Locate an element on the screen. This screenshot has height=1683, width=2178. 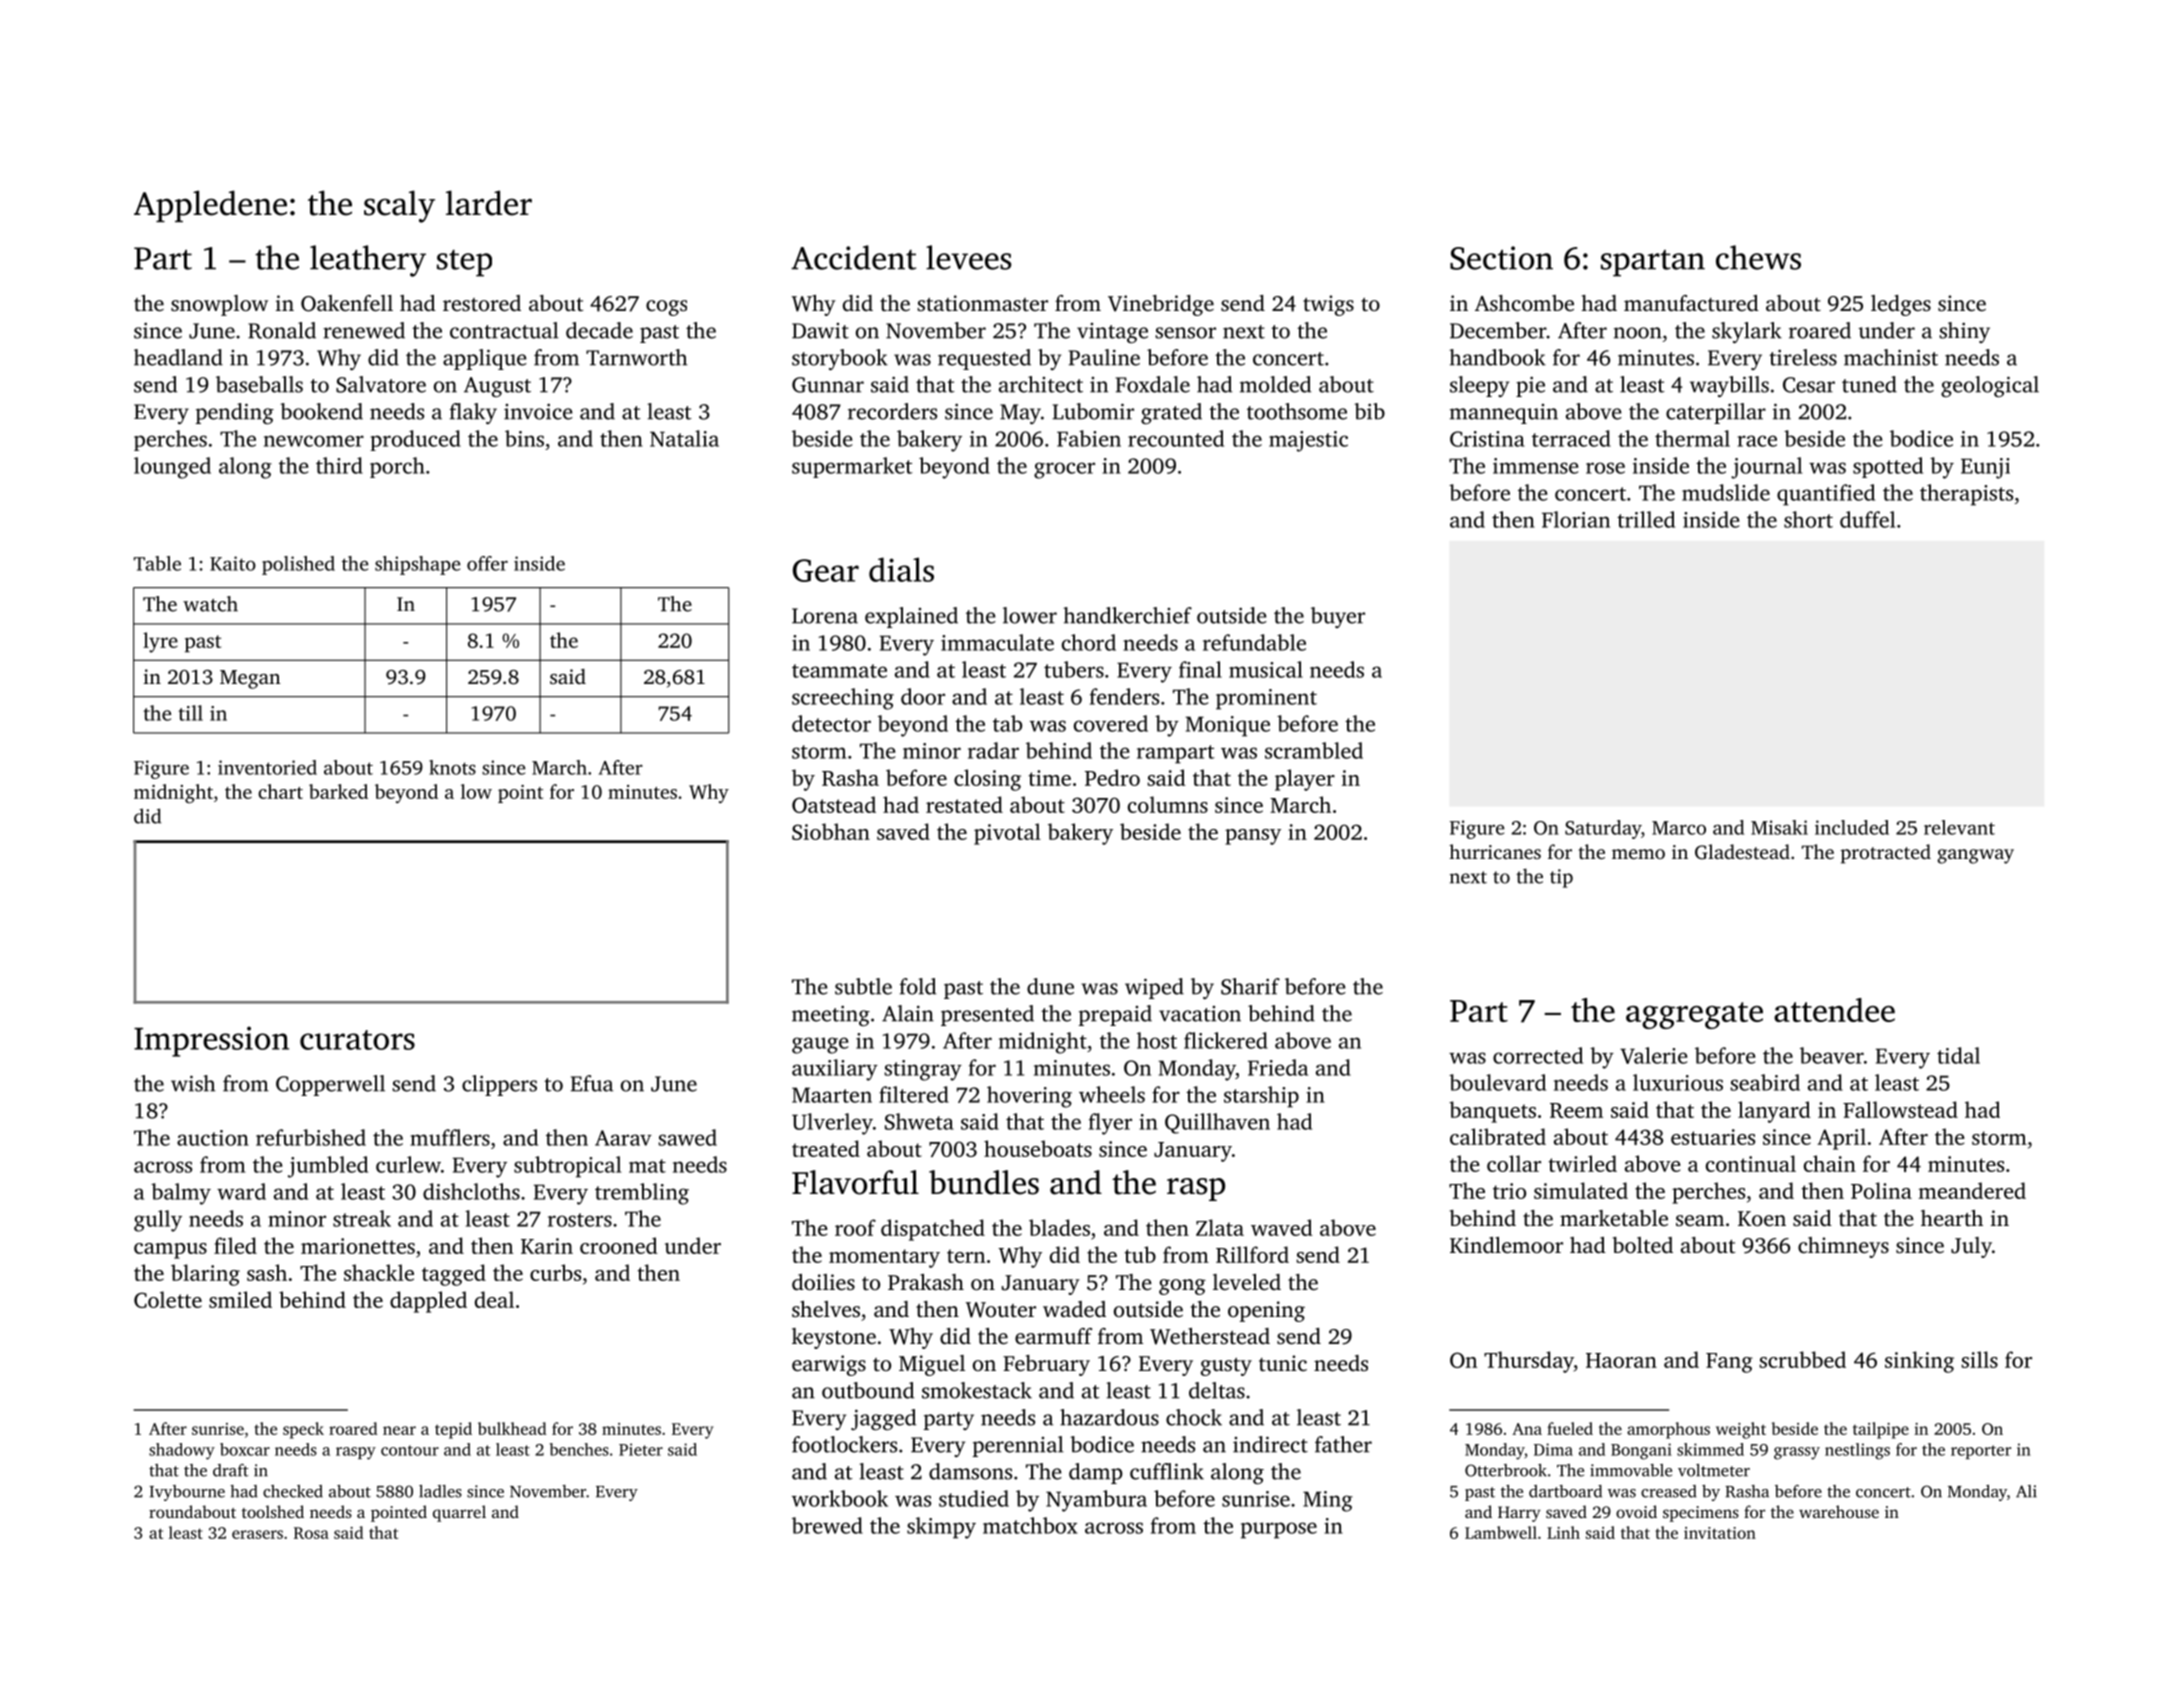
Megan is located at coordinates (250, 679).
